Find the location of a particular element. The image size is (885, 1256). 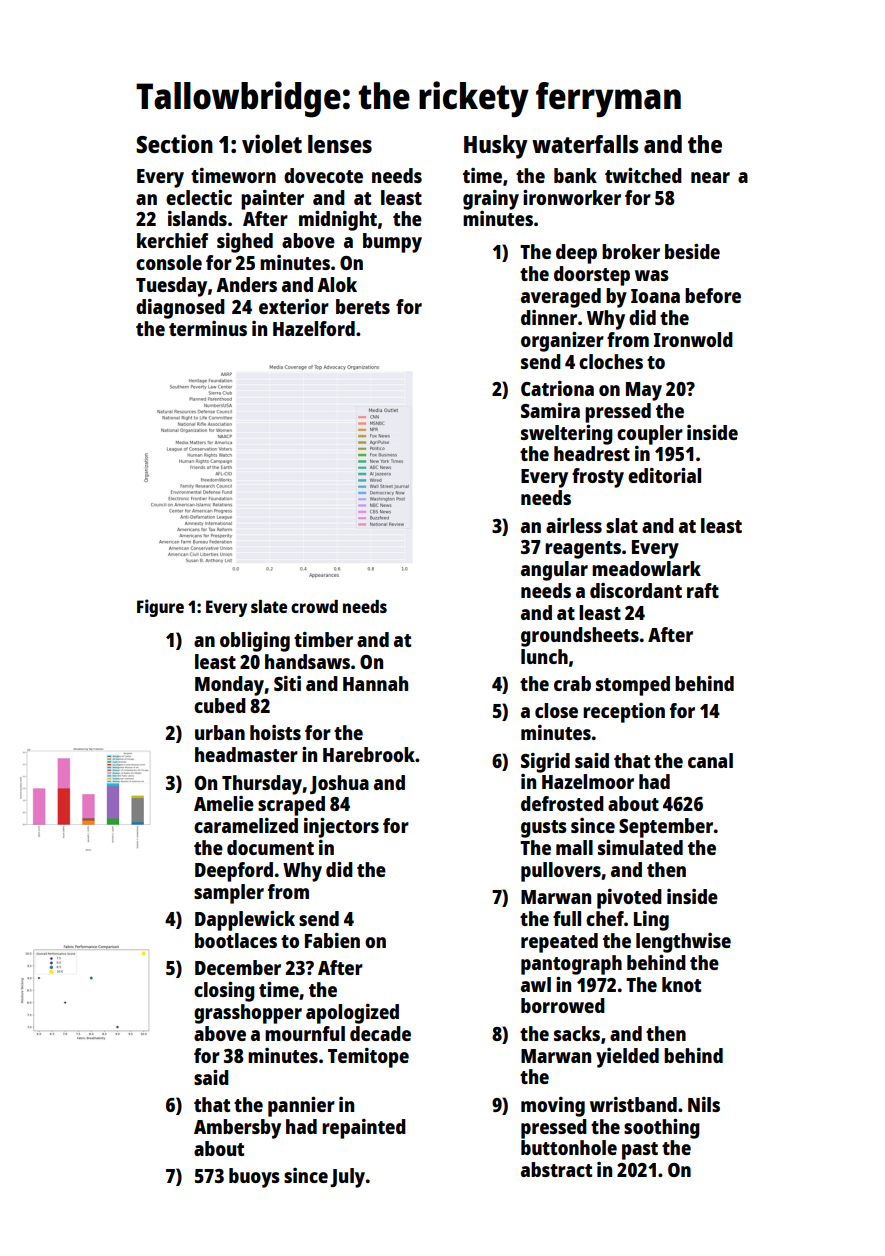

lenses is located at coordinates (340, 144).
